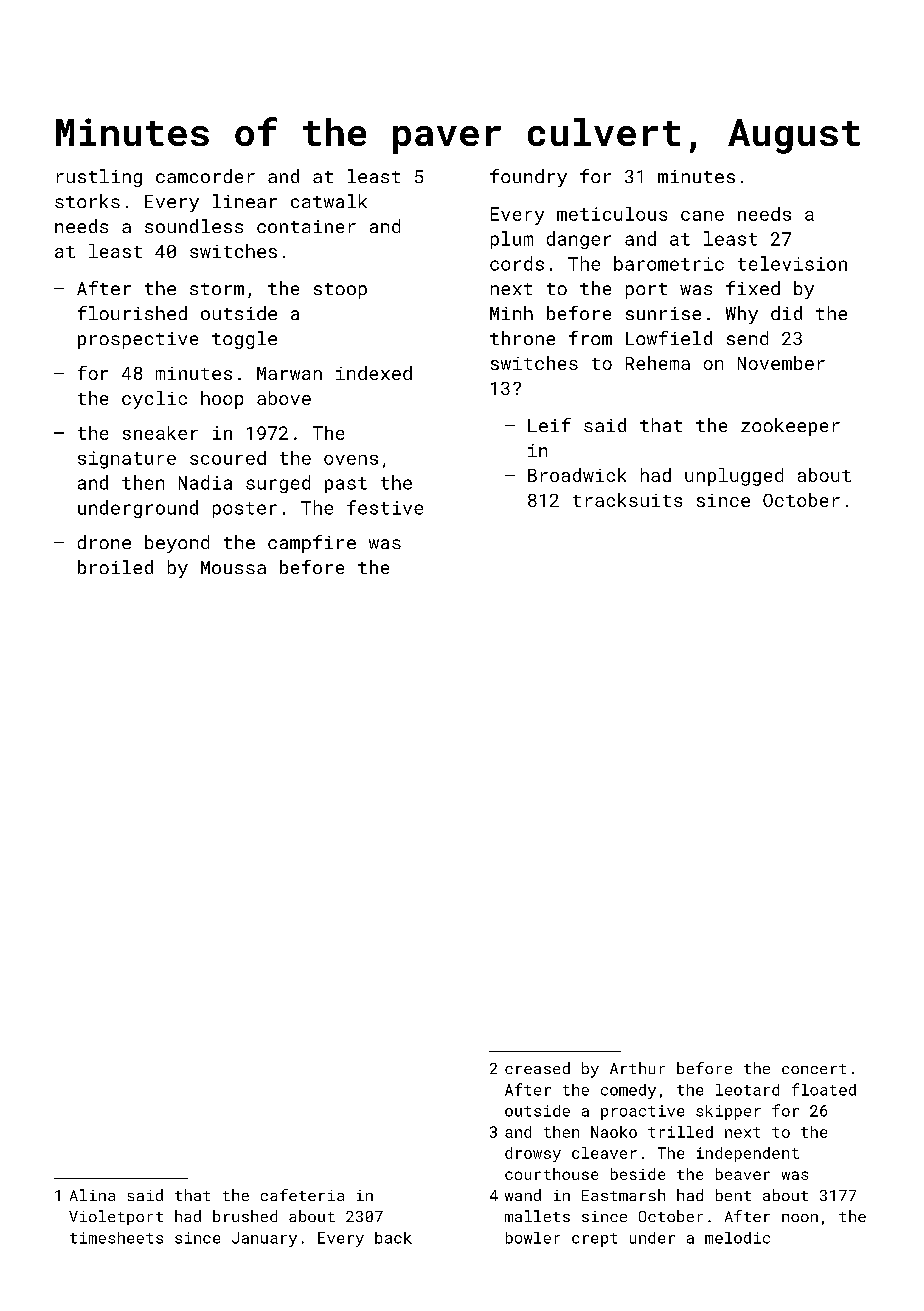 This page has height=1311, width=924. What do you see at coordinates (814, 1069) in the page?
I see `concert` at bounding box center [814, 1069].
